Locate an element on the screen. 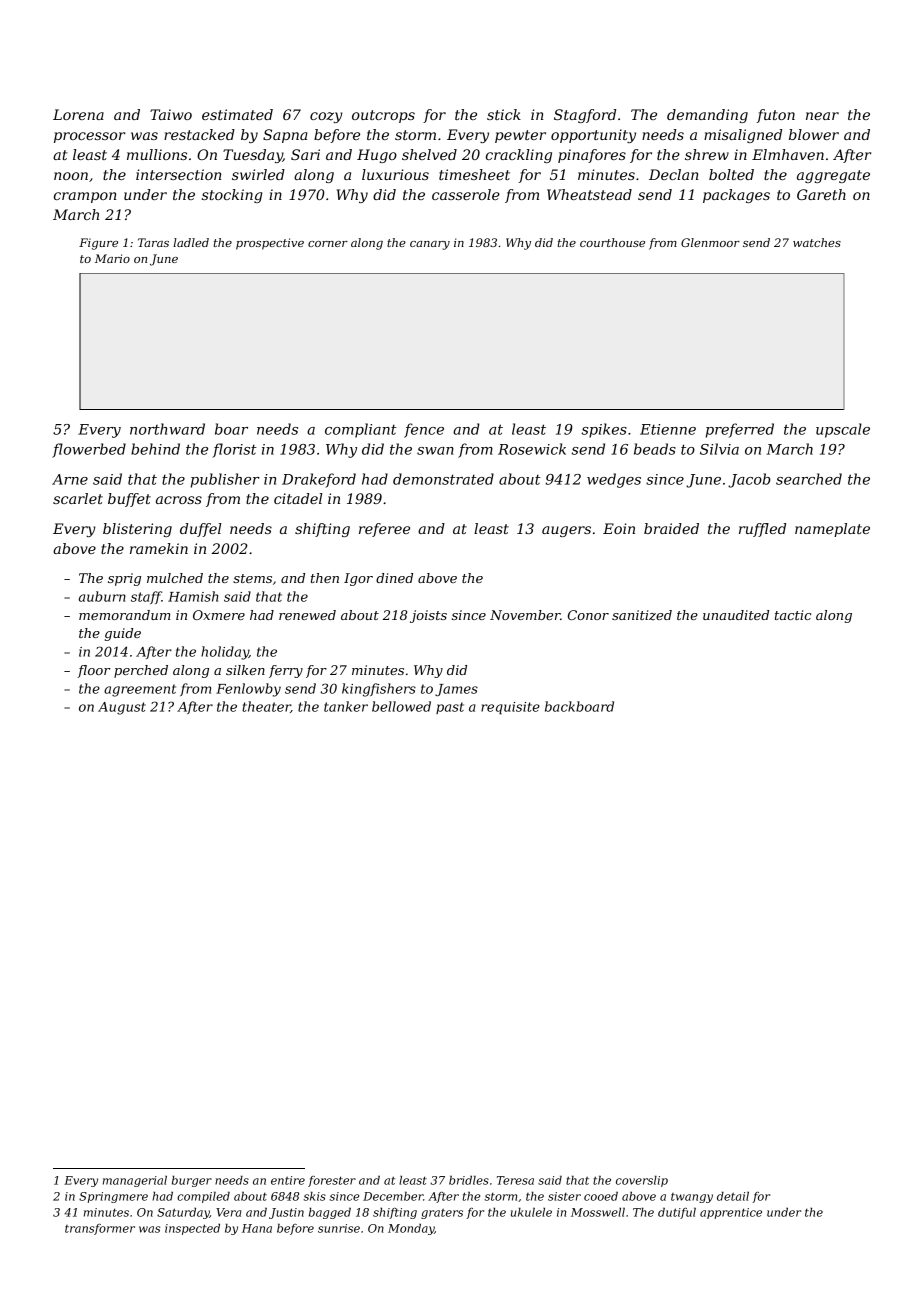 The width and height of the screenshot is (924, 1308). bellowed is located at coordinates (401, 706).
